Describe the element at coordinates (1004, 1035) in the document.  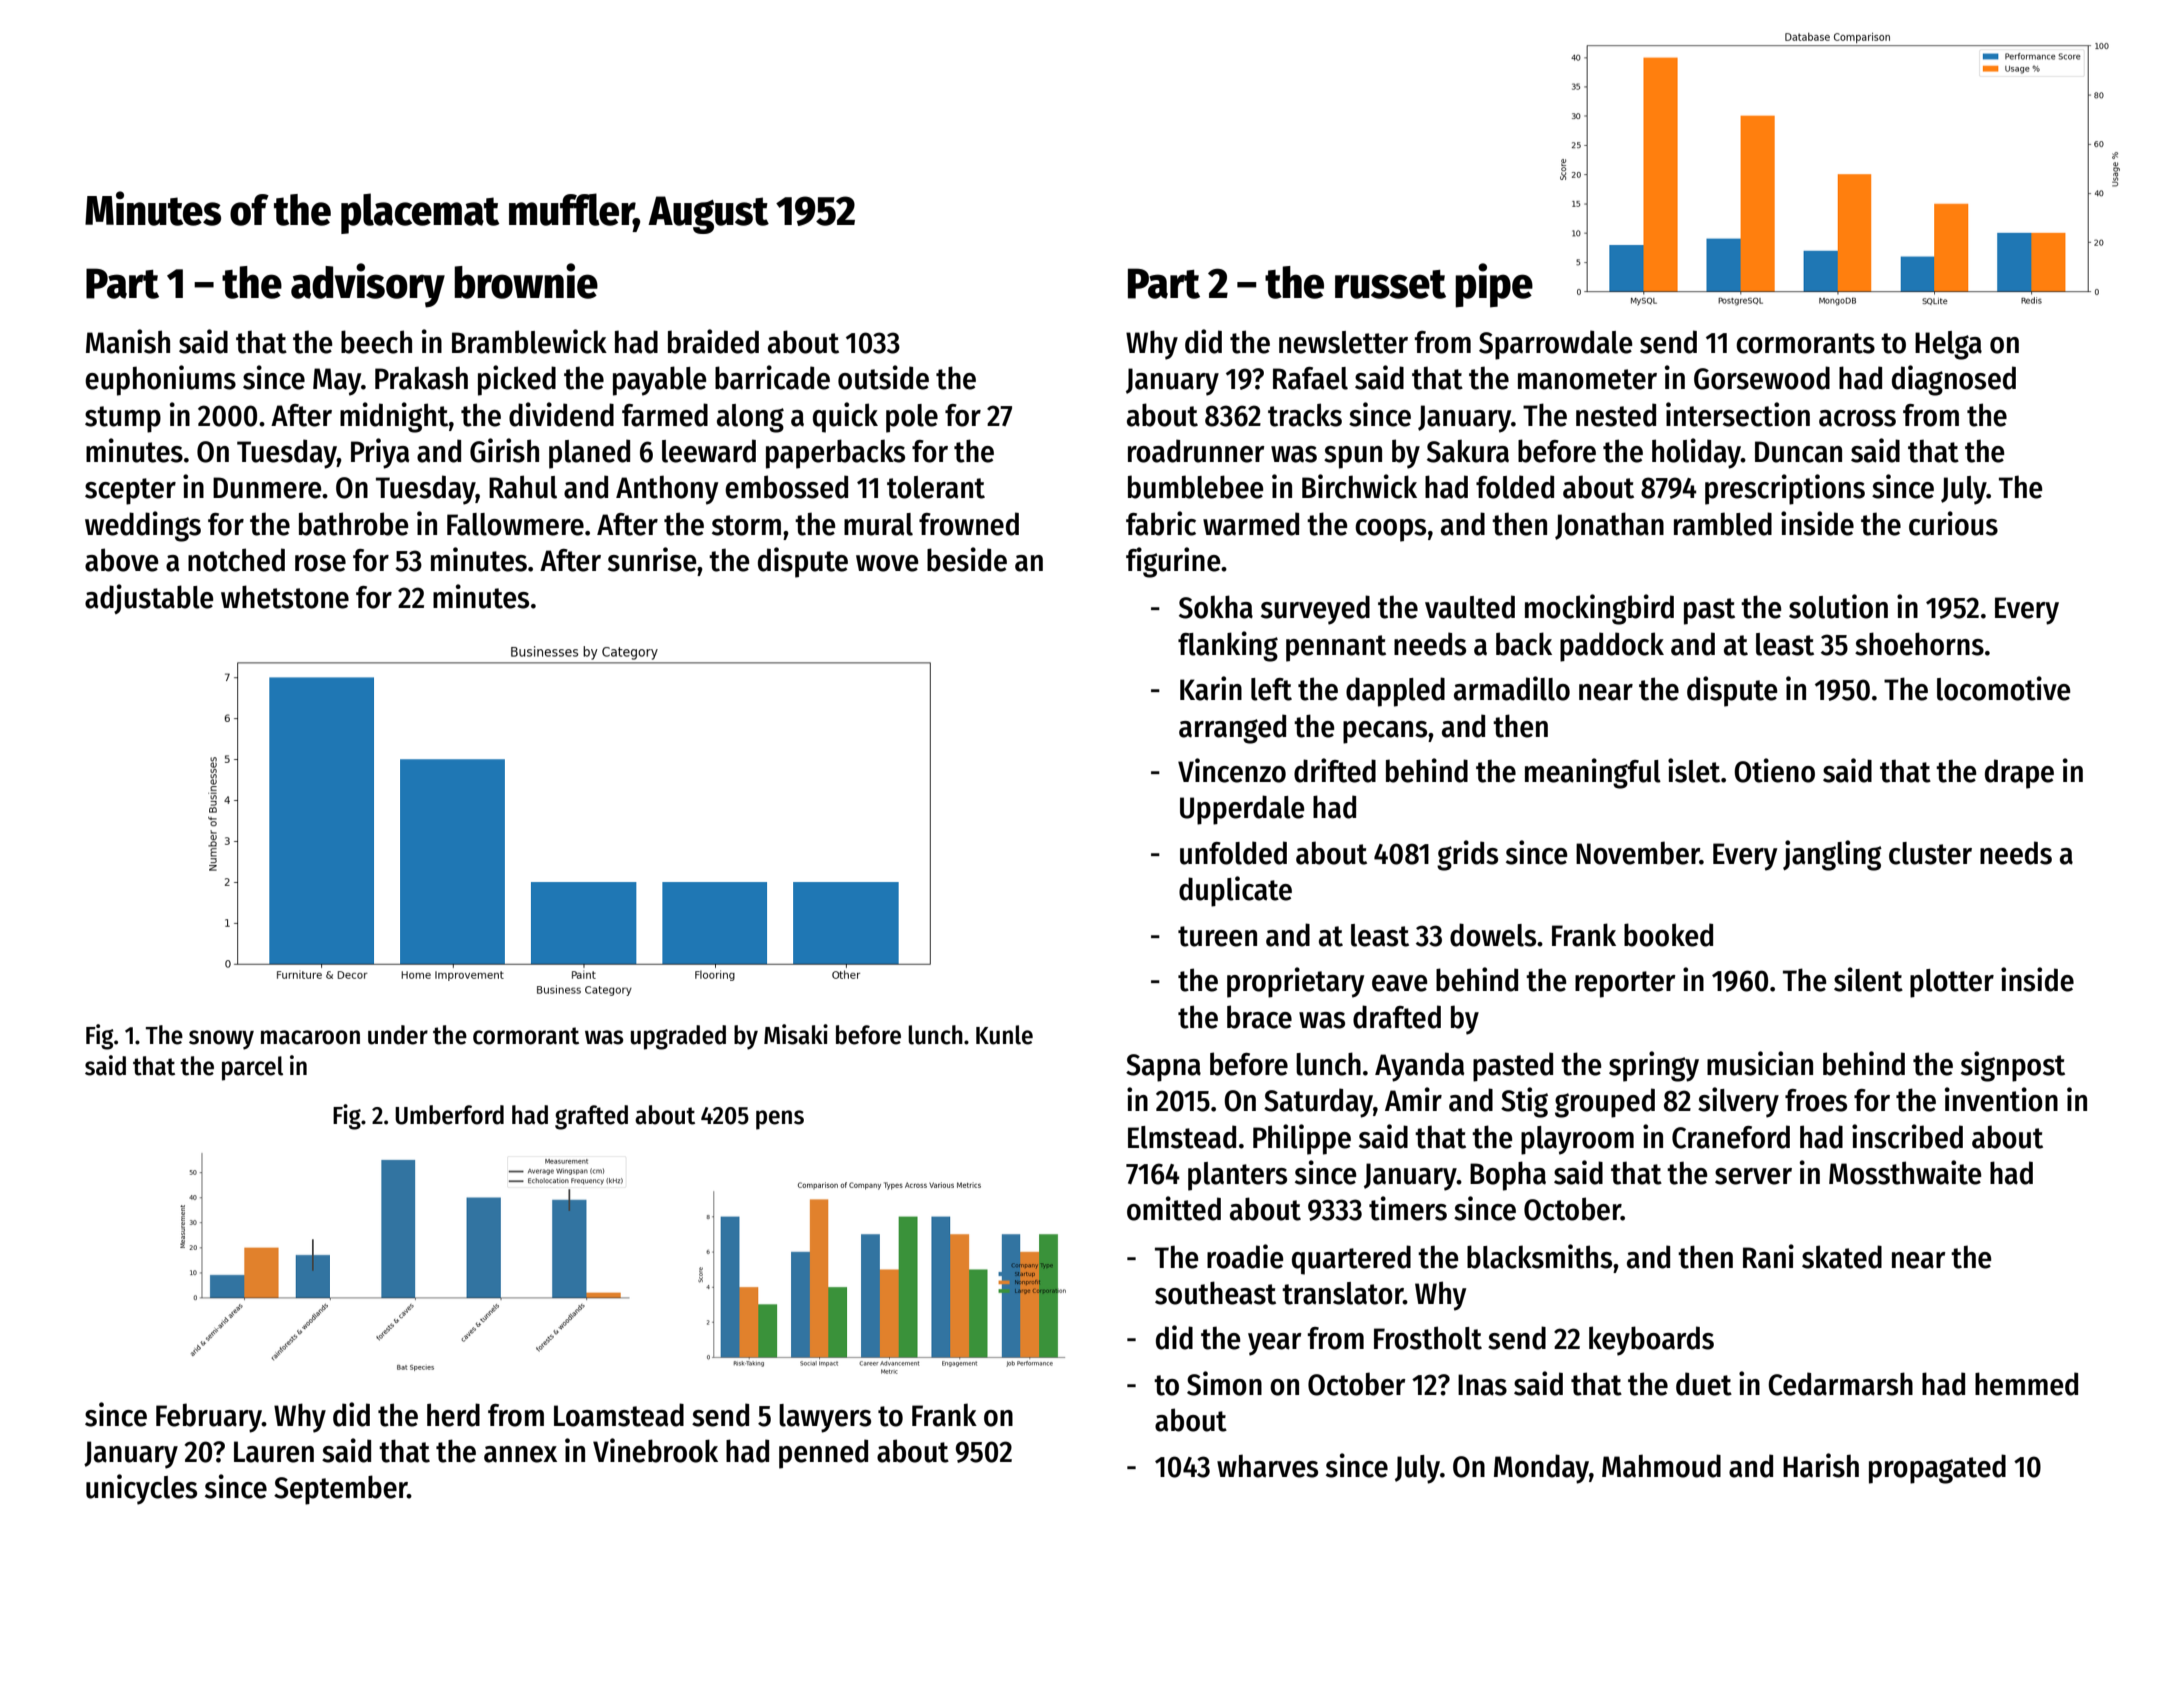
I see `Kunle` at that location.
